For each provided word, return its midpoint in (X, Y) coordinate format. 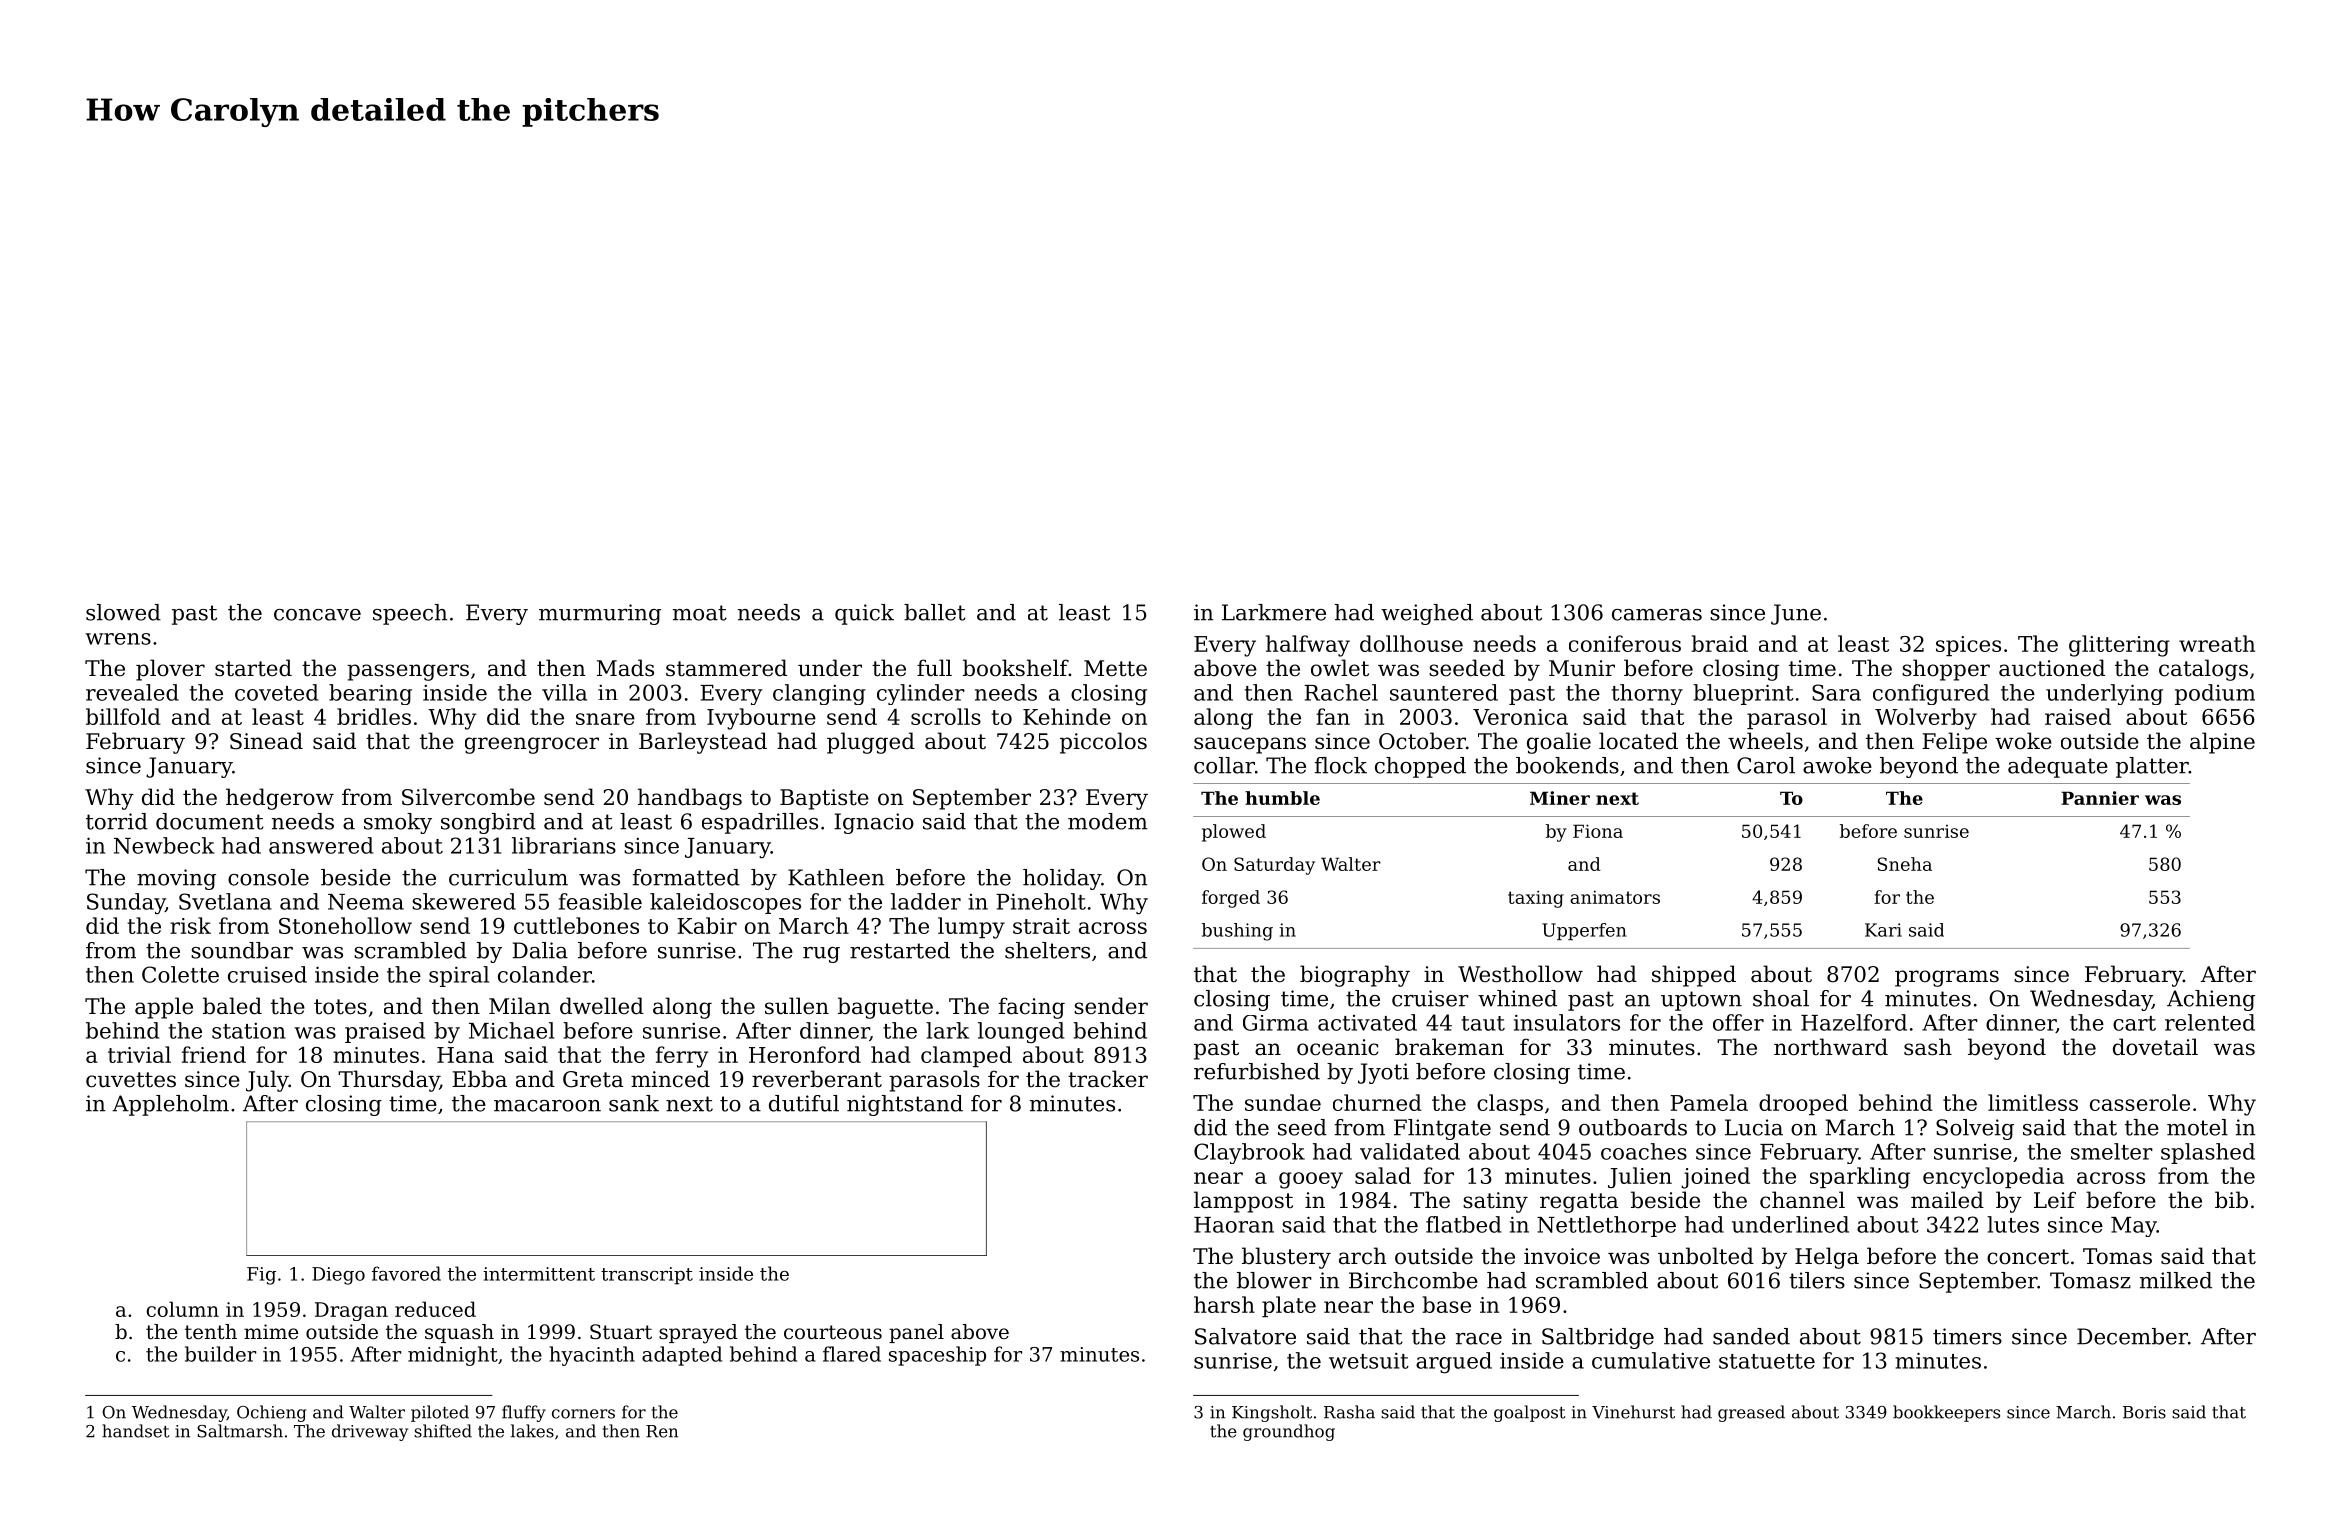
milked (2176, 1280)
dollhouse (1411, 643)
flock (1341, 765)
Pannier (2100, 798)
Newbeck (164, 845)
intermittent (539, 1274)
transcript (647, 1276)
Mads (625, 668)
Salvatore (1245, 1336)
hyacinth (592, 1356)
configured (1931, 694)
